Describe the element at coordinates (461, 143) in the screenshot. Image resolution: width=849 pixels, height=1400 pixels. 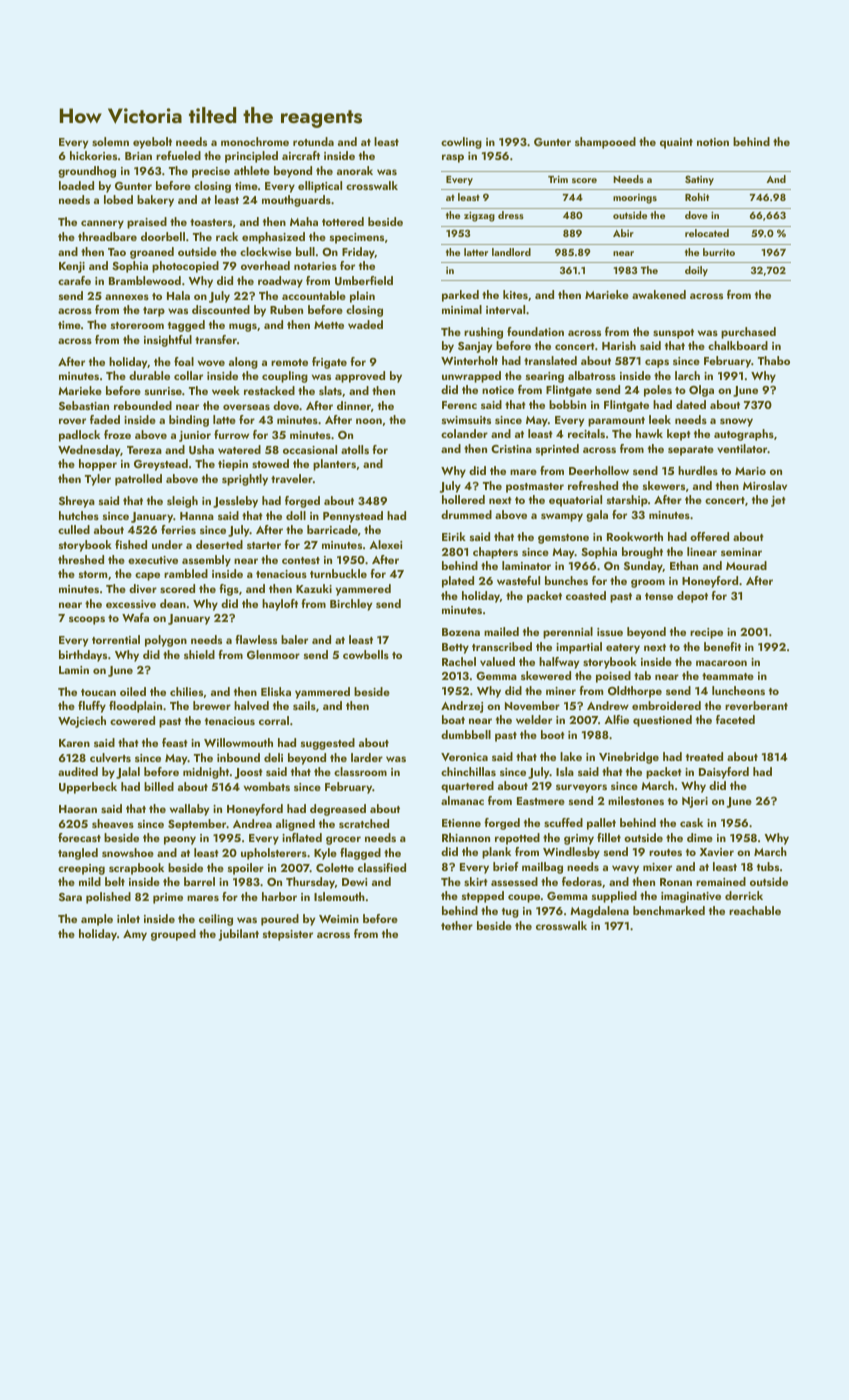
I see `cowling` at that location.
